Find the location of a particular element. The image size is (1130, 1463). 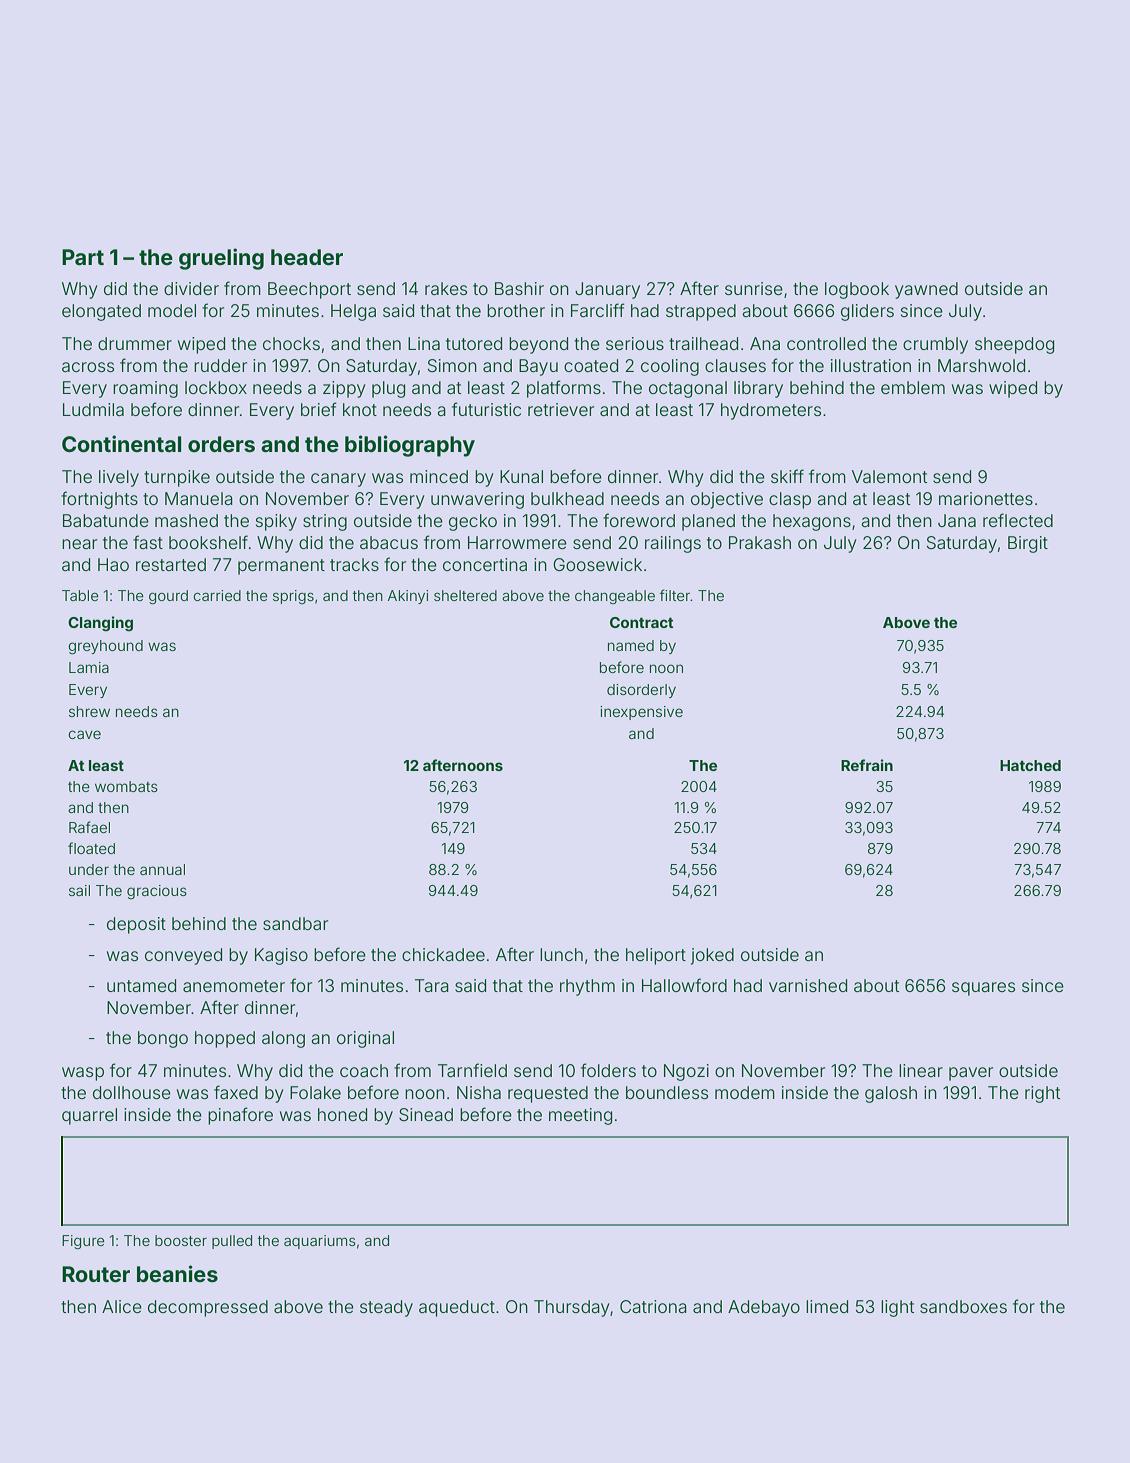

Thursday is located at coordinates (572, 1308).
